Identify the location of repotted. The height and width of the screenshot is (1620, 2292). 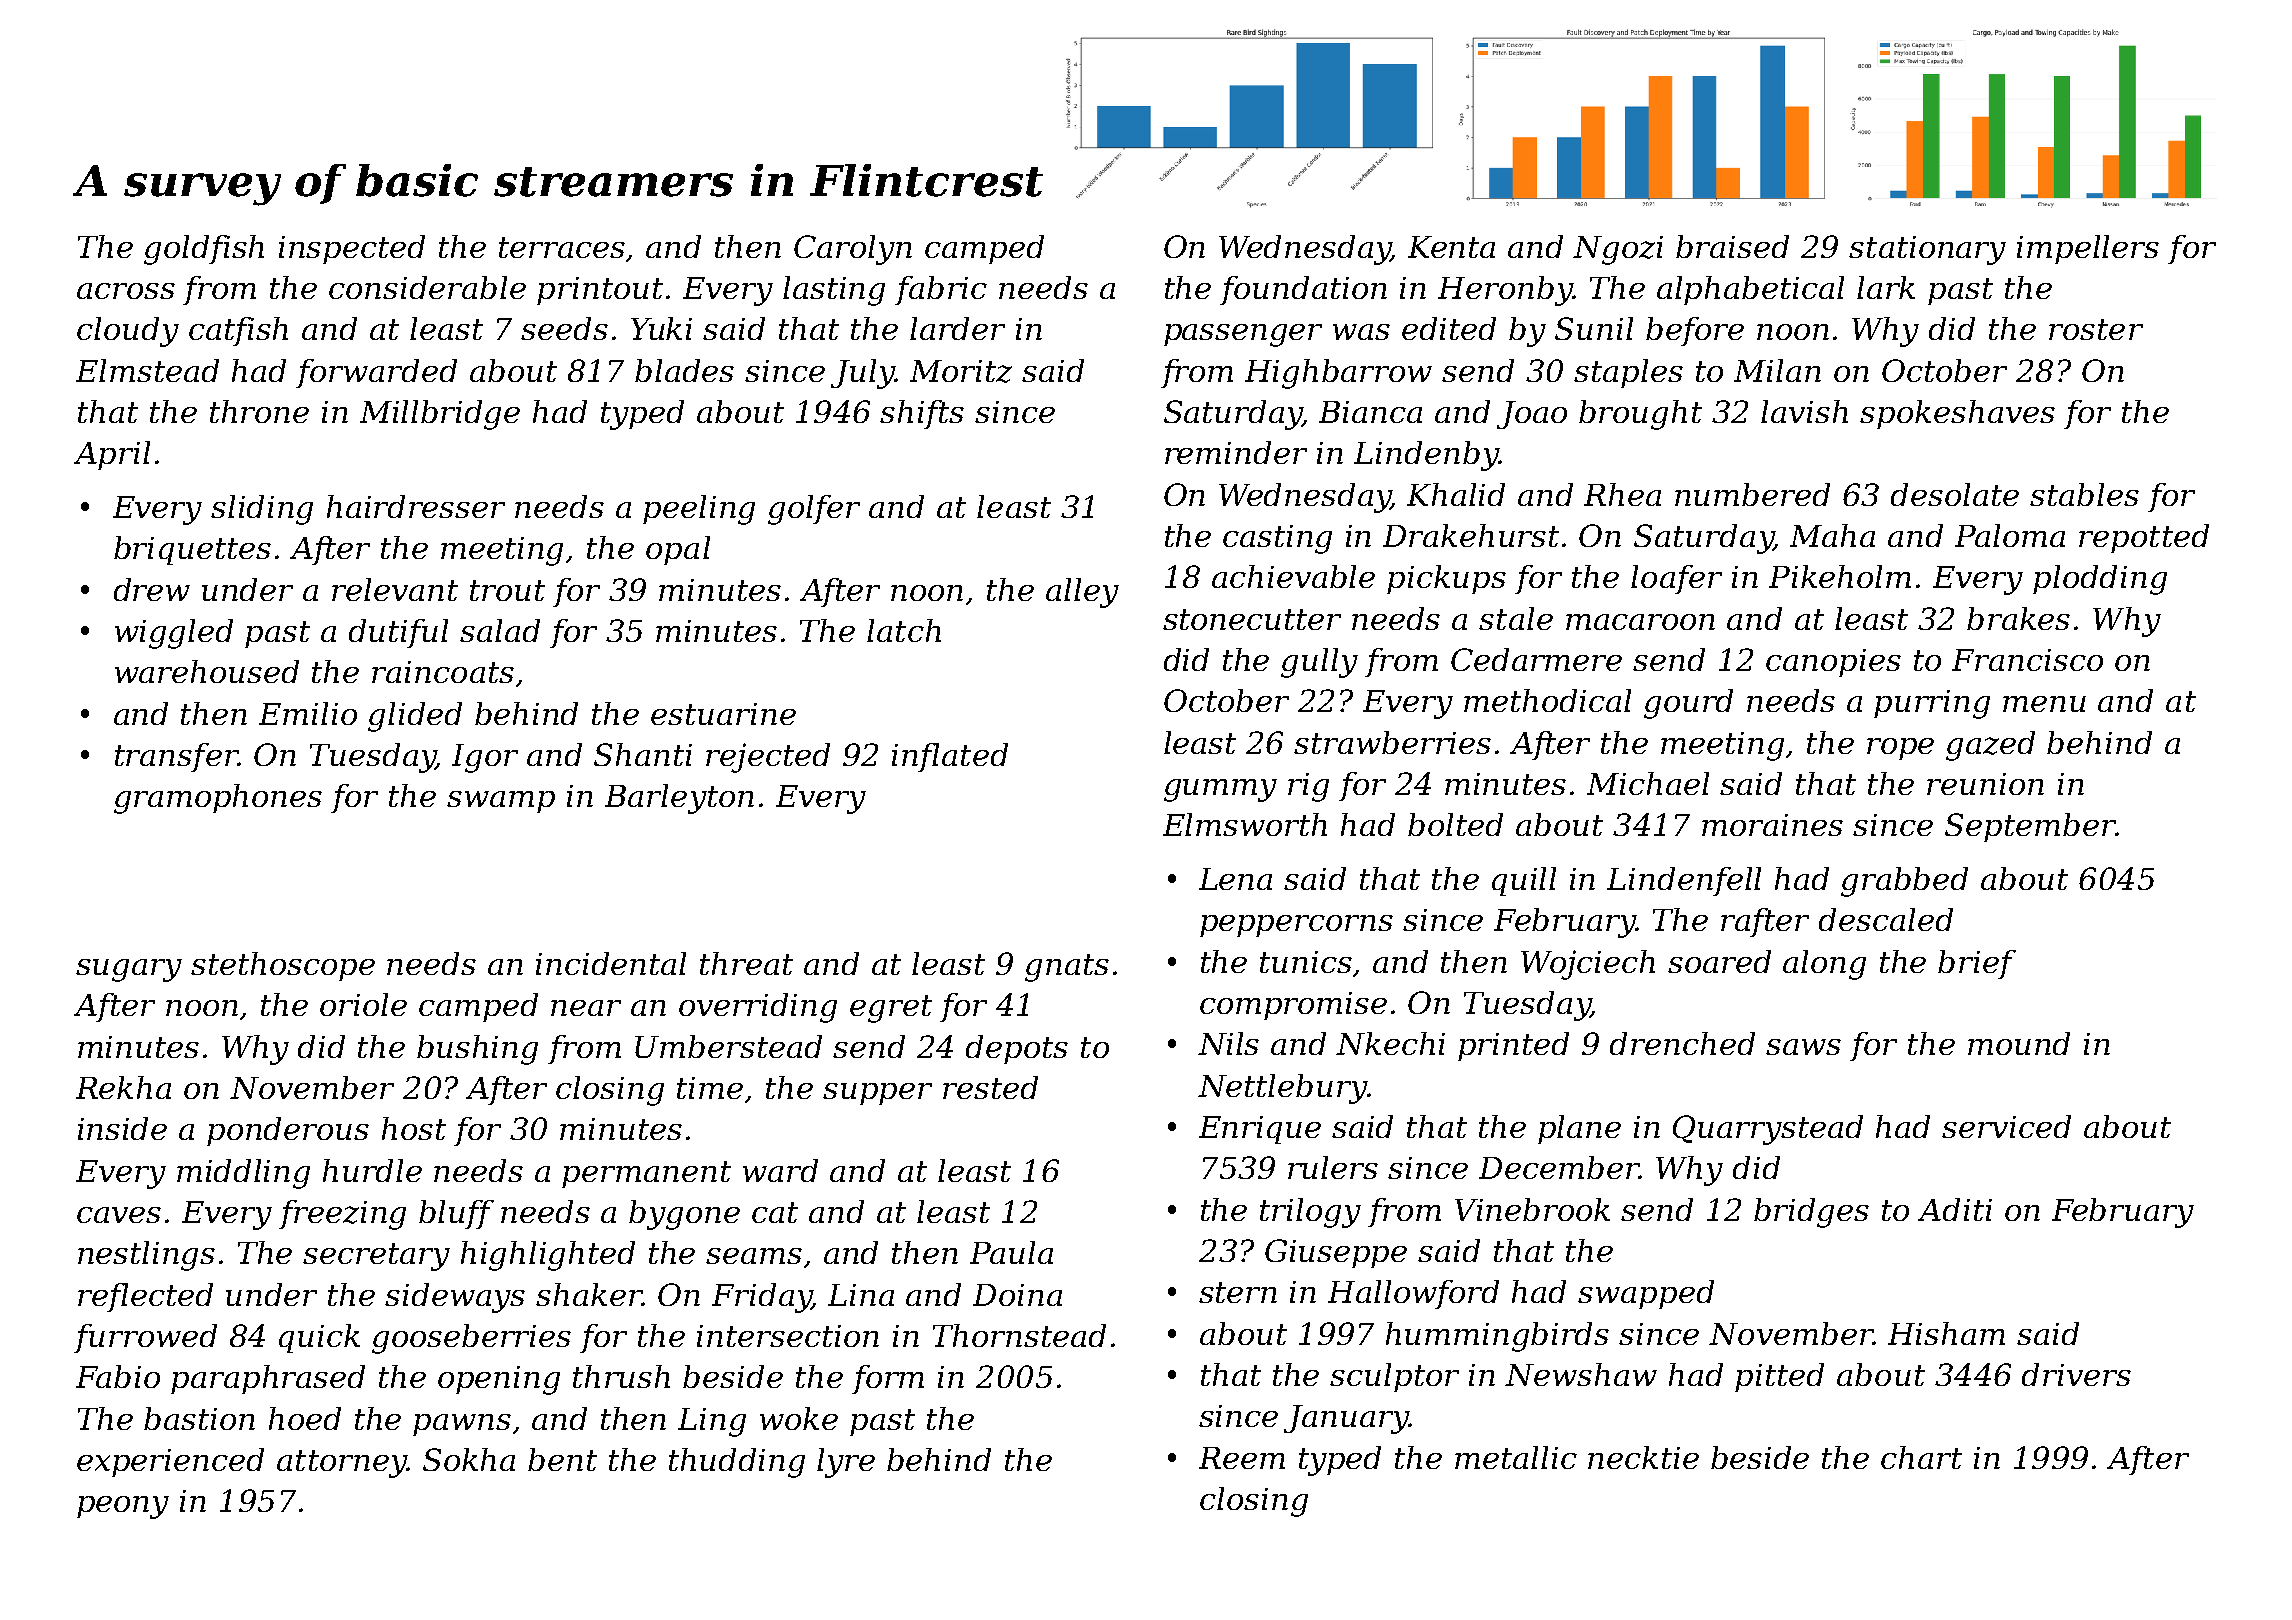
(2144, 538).
